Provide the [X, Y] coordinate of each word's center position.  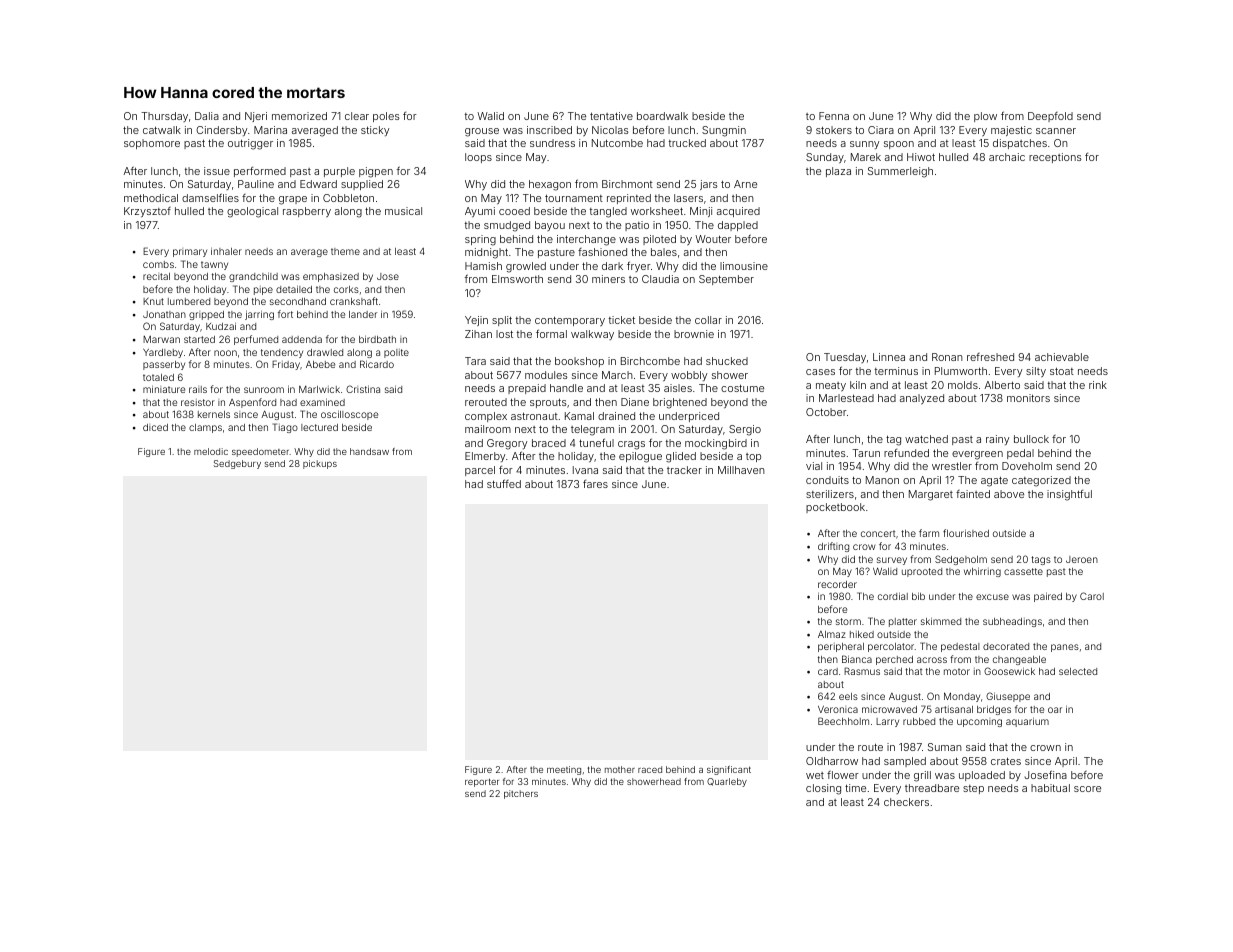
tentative [611, 116]
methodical [151, 198]
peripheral [841, 647]
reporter [482, 782]
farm [929, 533]
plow [985, 117]
